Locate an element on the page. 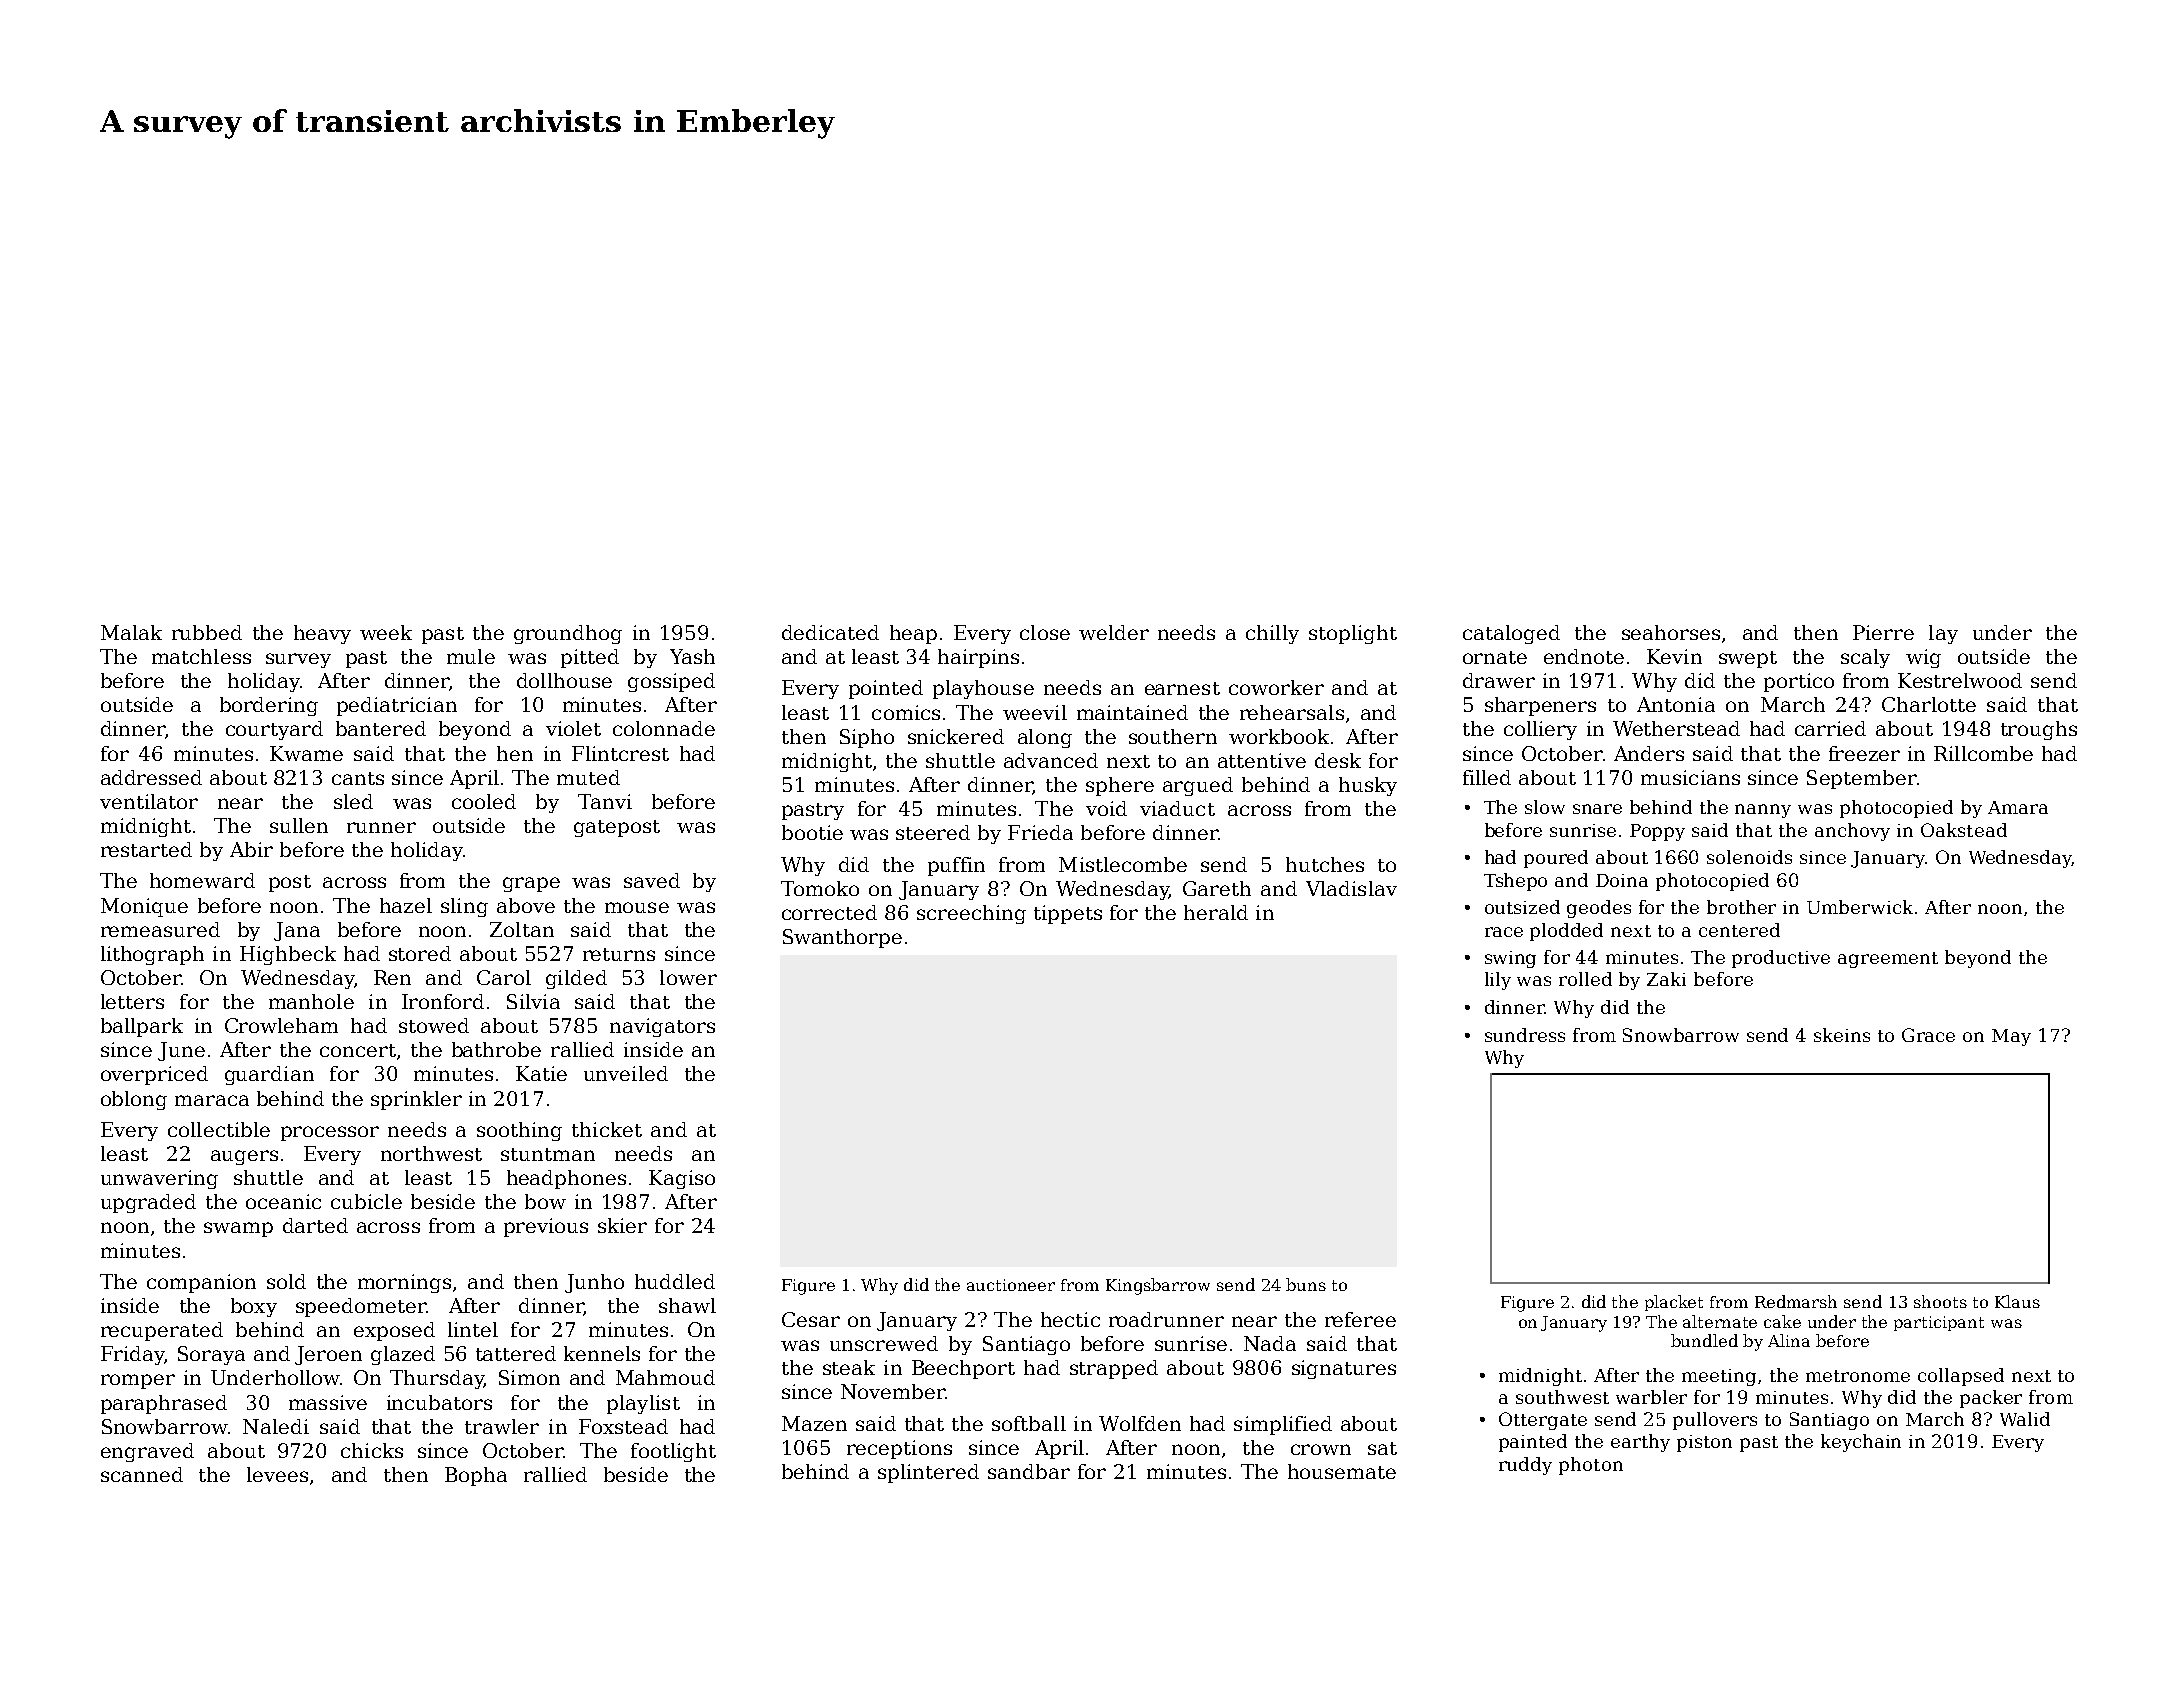 This page has height=1683, width=2178. scanned is located at coordinates (142, 1474).
